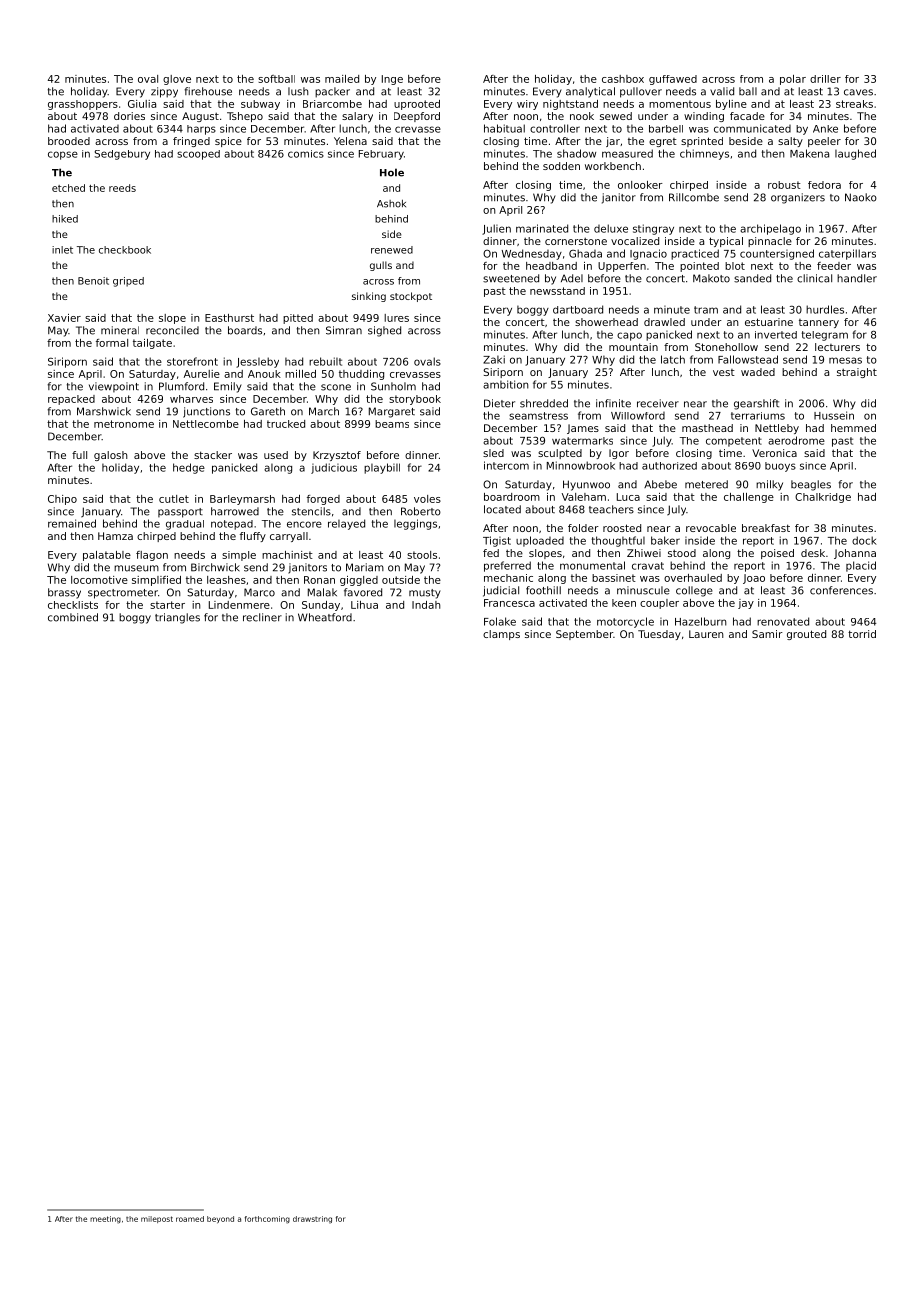 The image size is (924, 1308). Describe the element at coordinates (312, 1220) in the screenshot. I see `drawstring` at that location.
